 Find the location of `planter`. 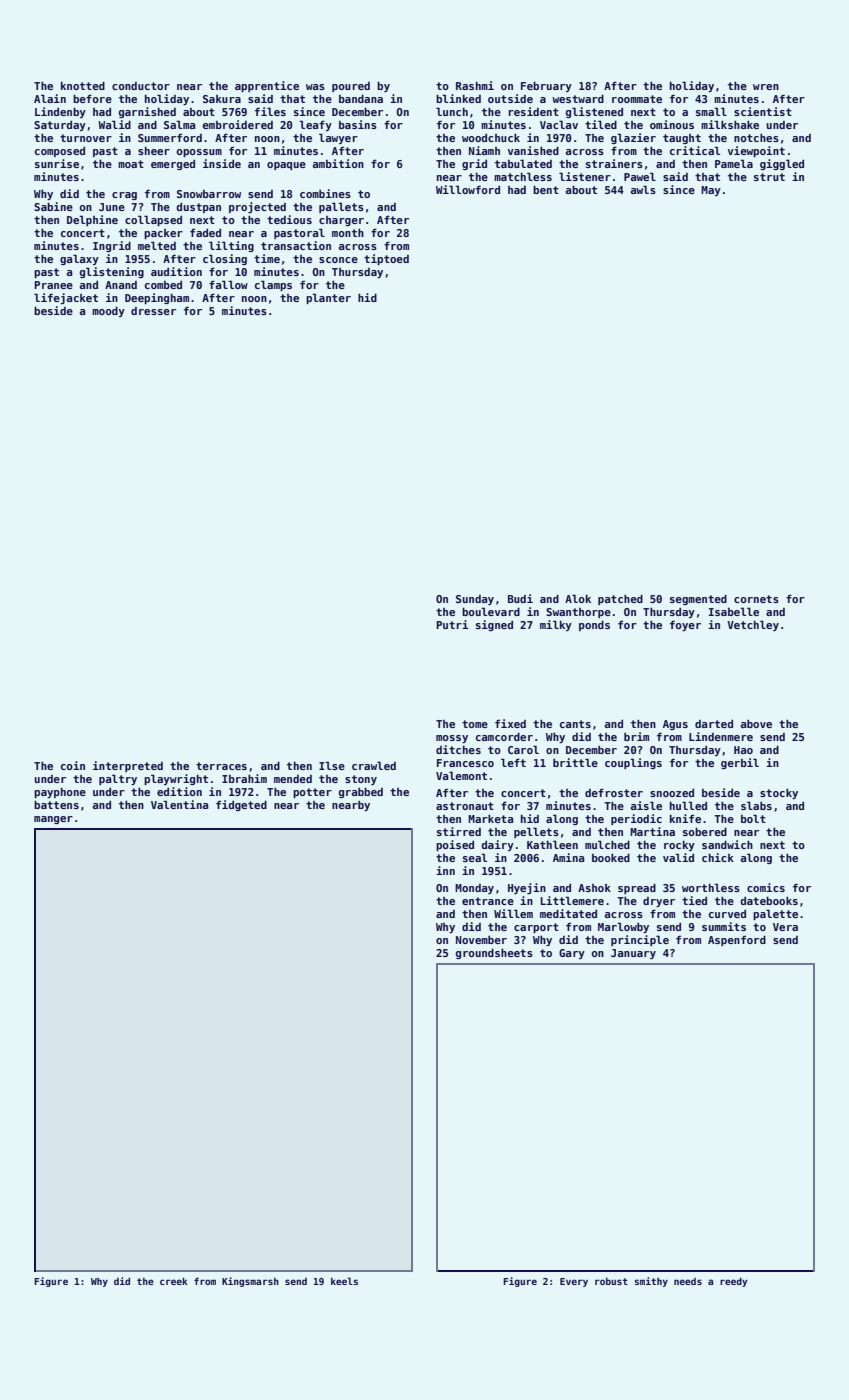

planter is located at coordinates (328, 298).
